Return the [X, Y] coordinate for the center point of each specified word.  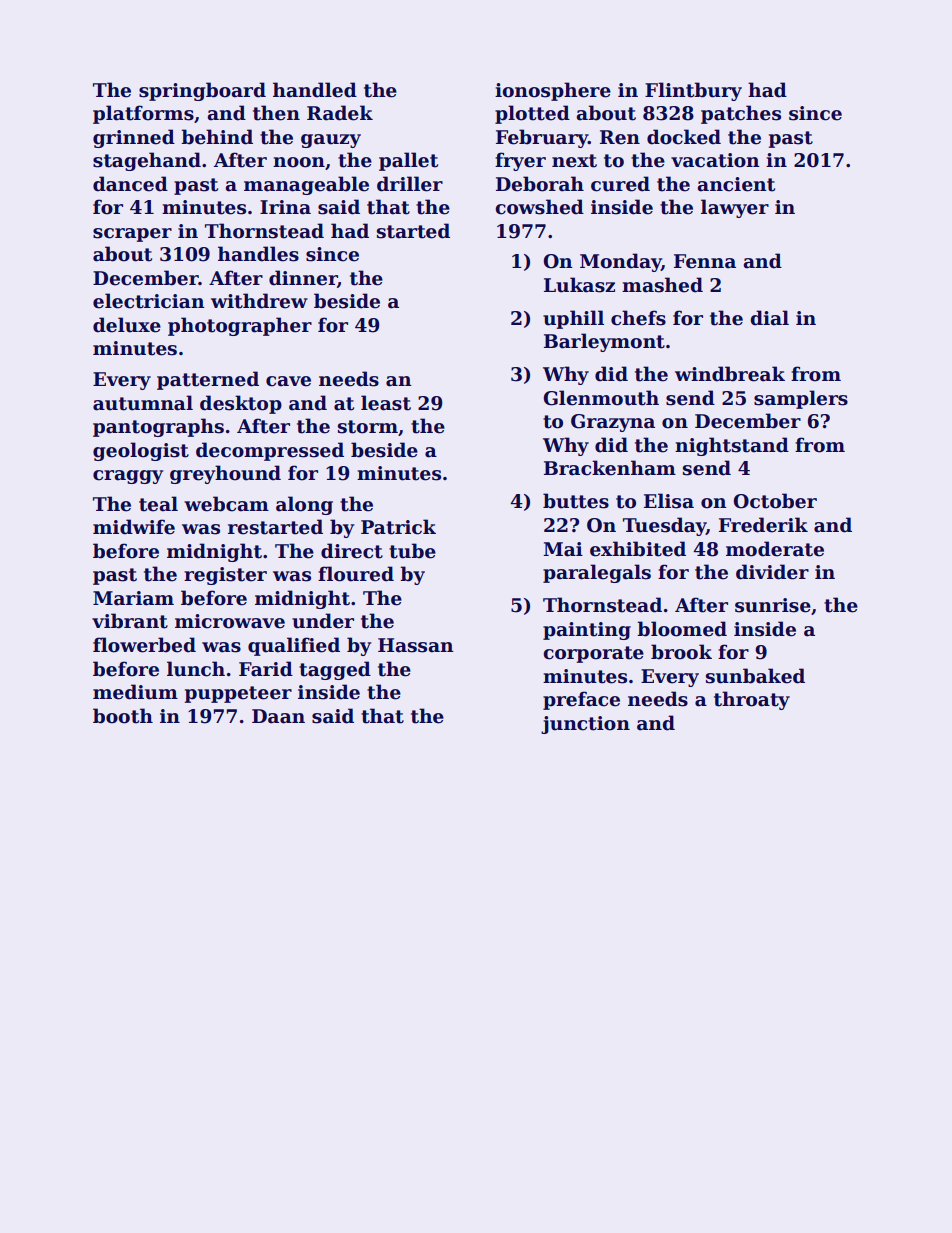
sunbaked [755, 676]
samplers [801, 399]
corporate [593, 654]
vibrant [130, 621]
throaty [752, 700]
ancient [736, 184]
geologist [141, 451]
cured [620, 184]
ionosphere [553, 91]
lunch [196, 669]
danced [130, 184]
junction [585, 725]
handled [315, 90]
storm [368, 427]
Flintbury [693, 91]
